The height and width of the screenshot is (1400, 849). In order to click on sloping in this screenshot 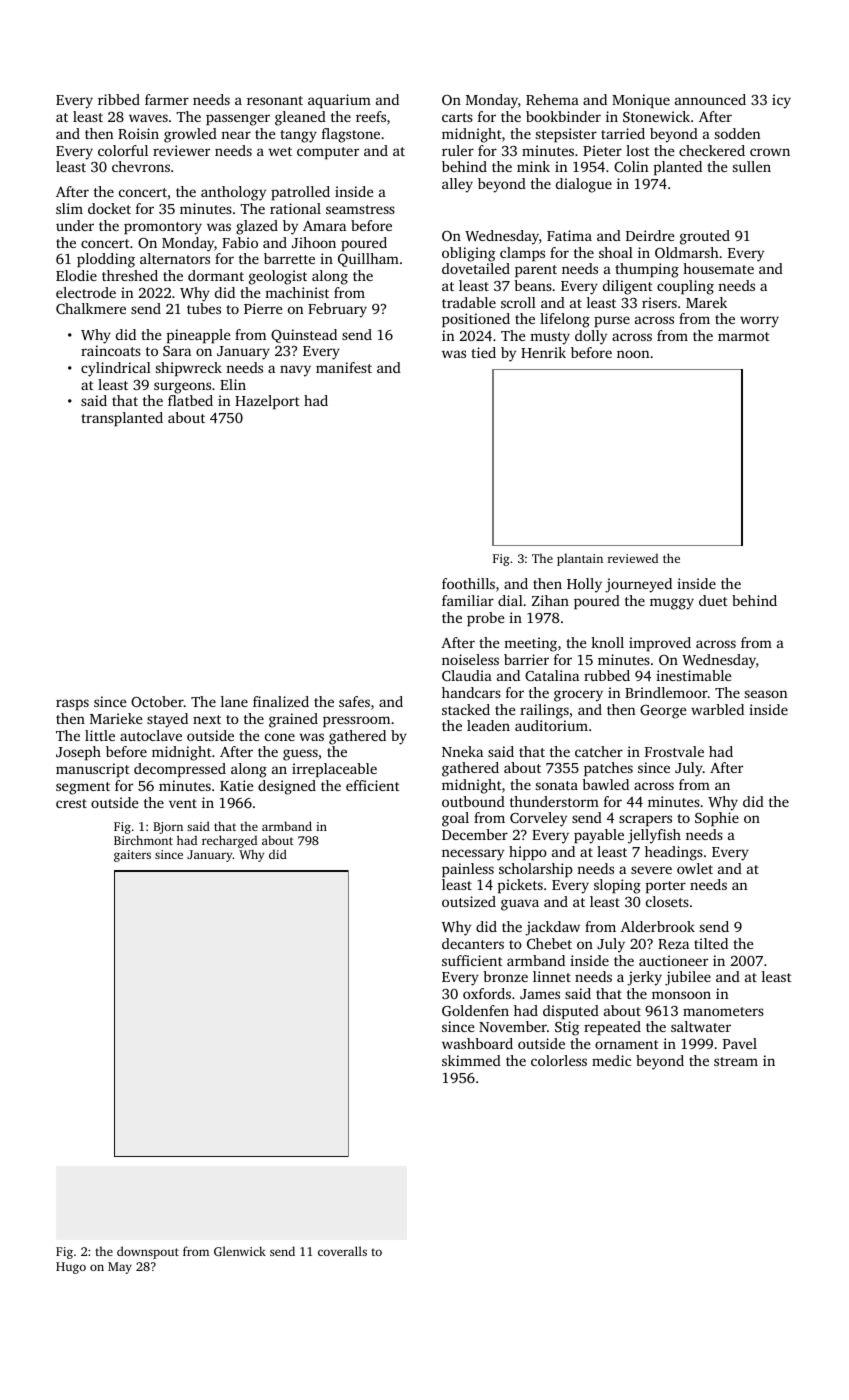, I will do `click(617, 886)`.
